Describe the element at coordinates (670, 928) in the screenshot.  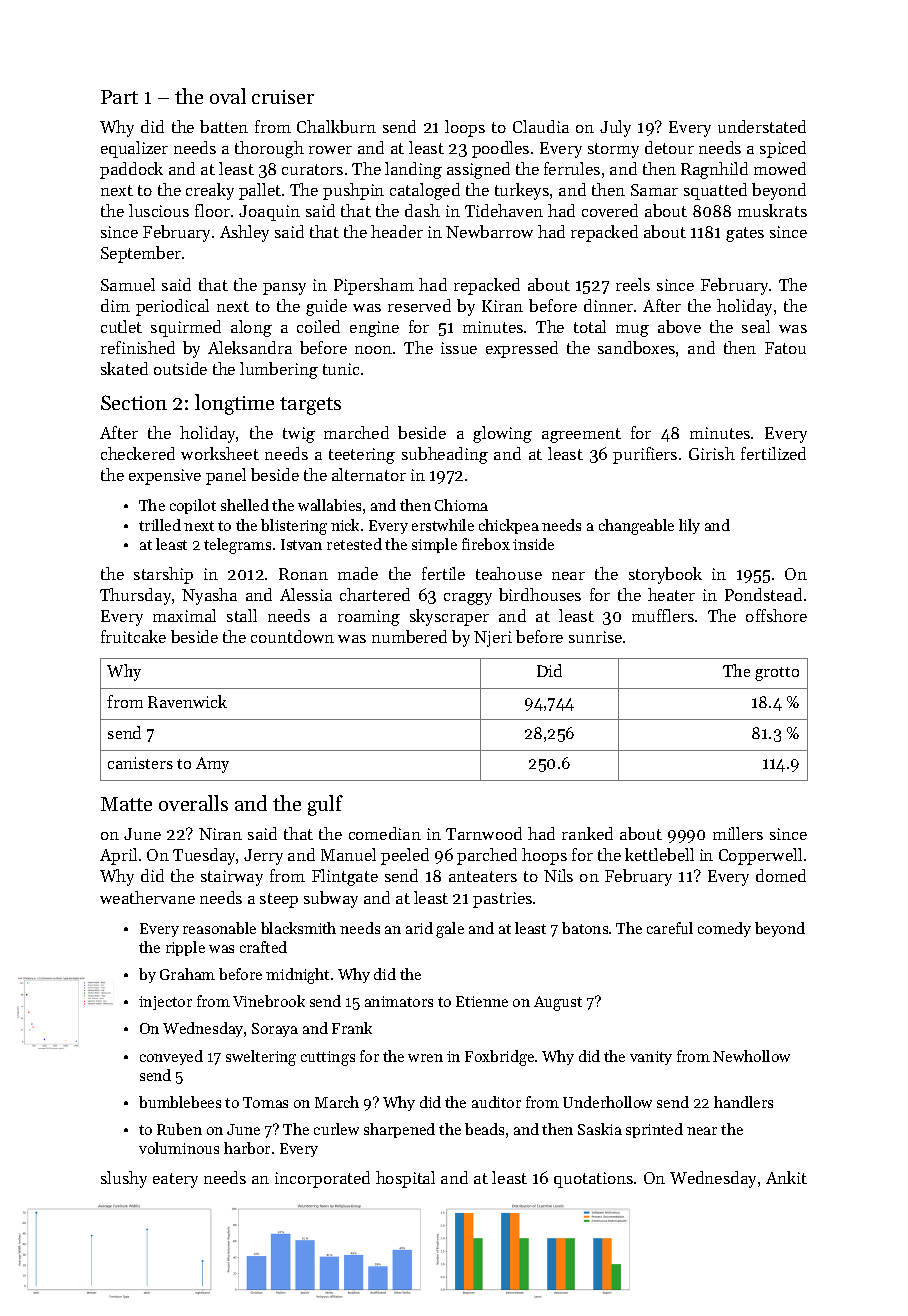
I see `careful` at that location.
